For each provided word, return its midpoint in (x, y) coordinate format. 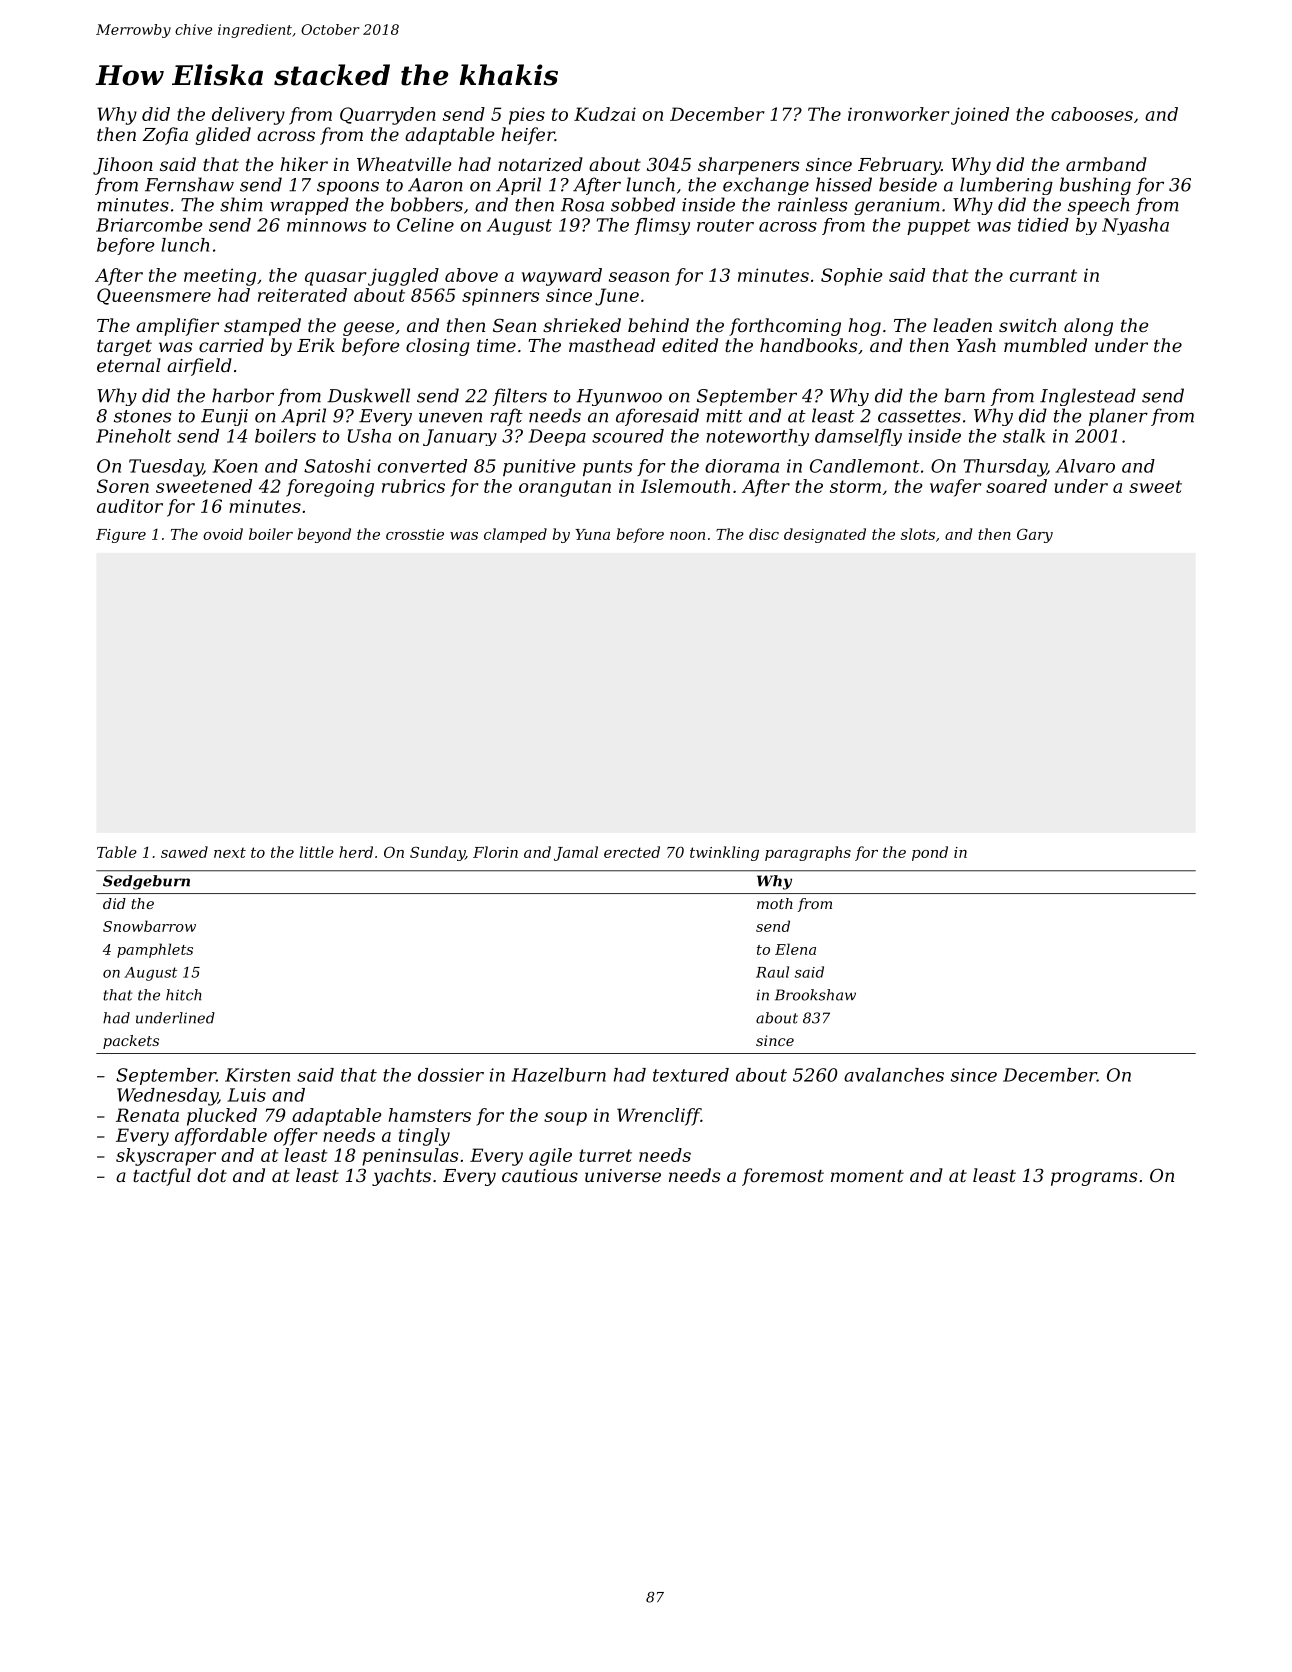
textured (691, 1075)
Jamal (576, 853)
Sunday (437, 853)
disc (764, 534)
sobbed (643, 204)
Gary (1035, 535)
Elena (795, 949)
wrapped (309, 206)
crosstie (415, 534)
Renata (147, 1115)
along (1088, 327)
